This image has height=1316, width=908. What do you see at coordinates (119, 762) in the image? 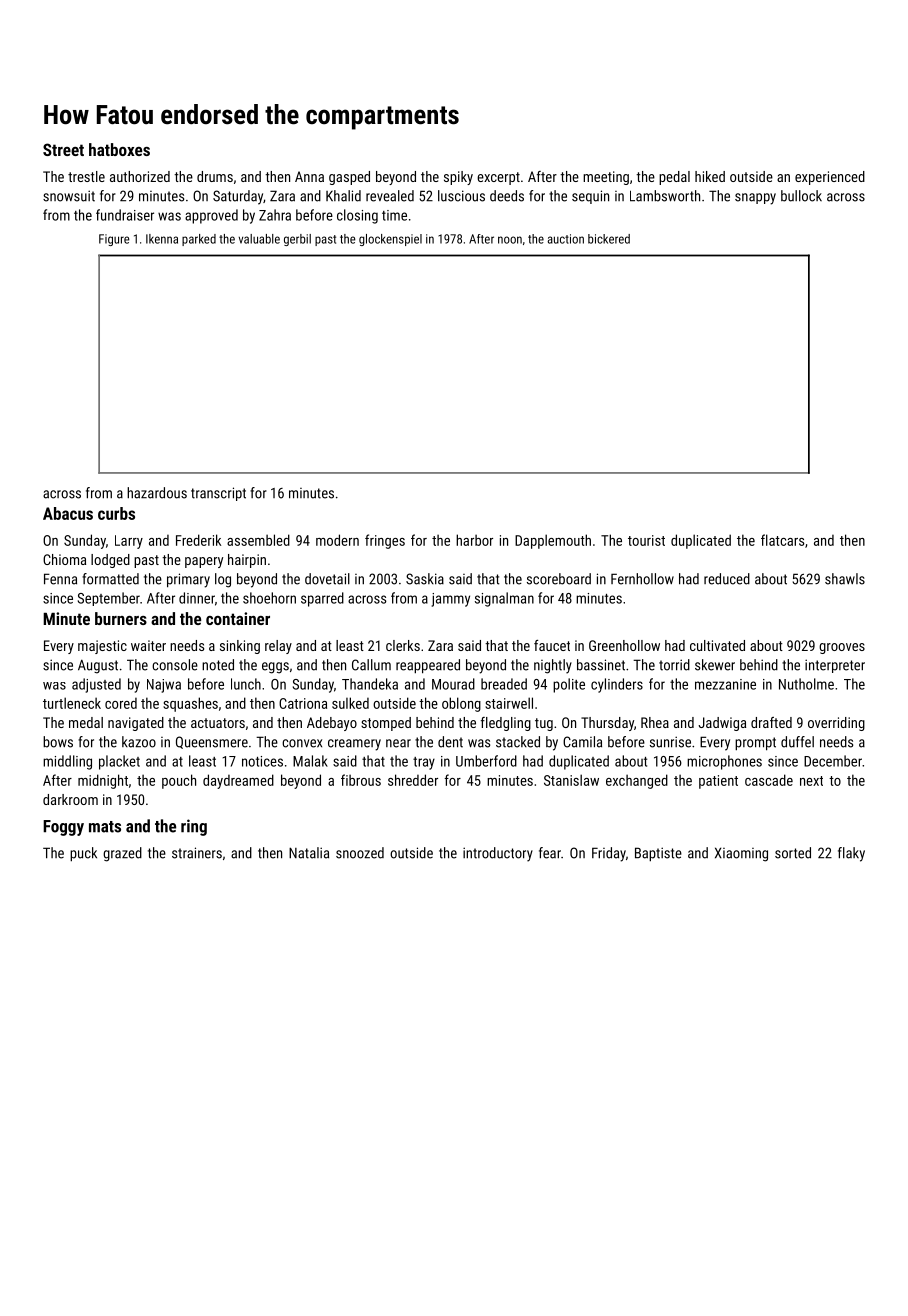
I see `placket` at bounding box center [119, 762].
